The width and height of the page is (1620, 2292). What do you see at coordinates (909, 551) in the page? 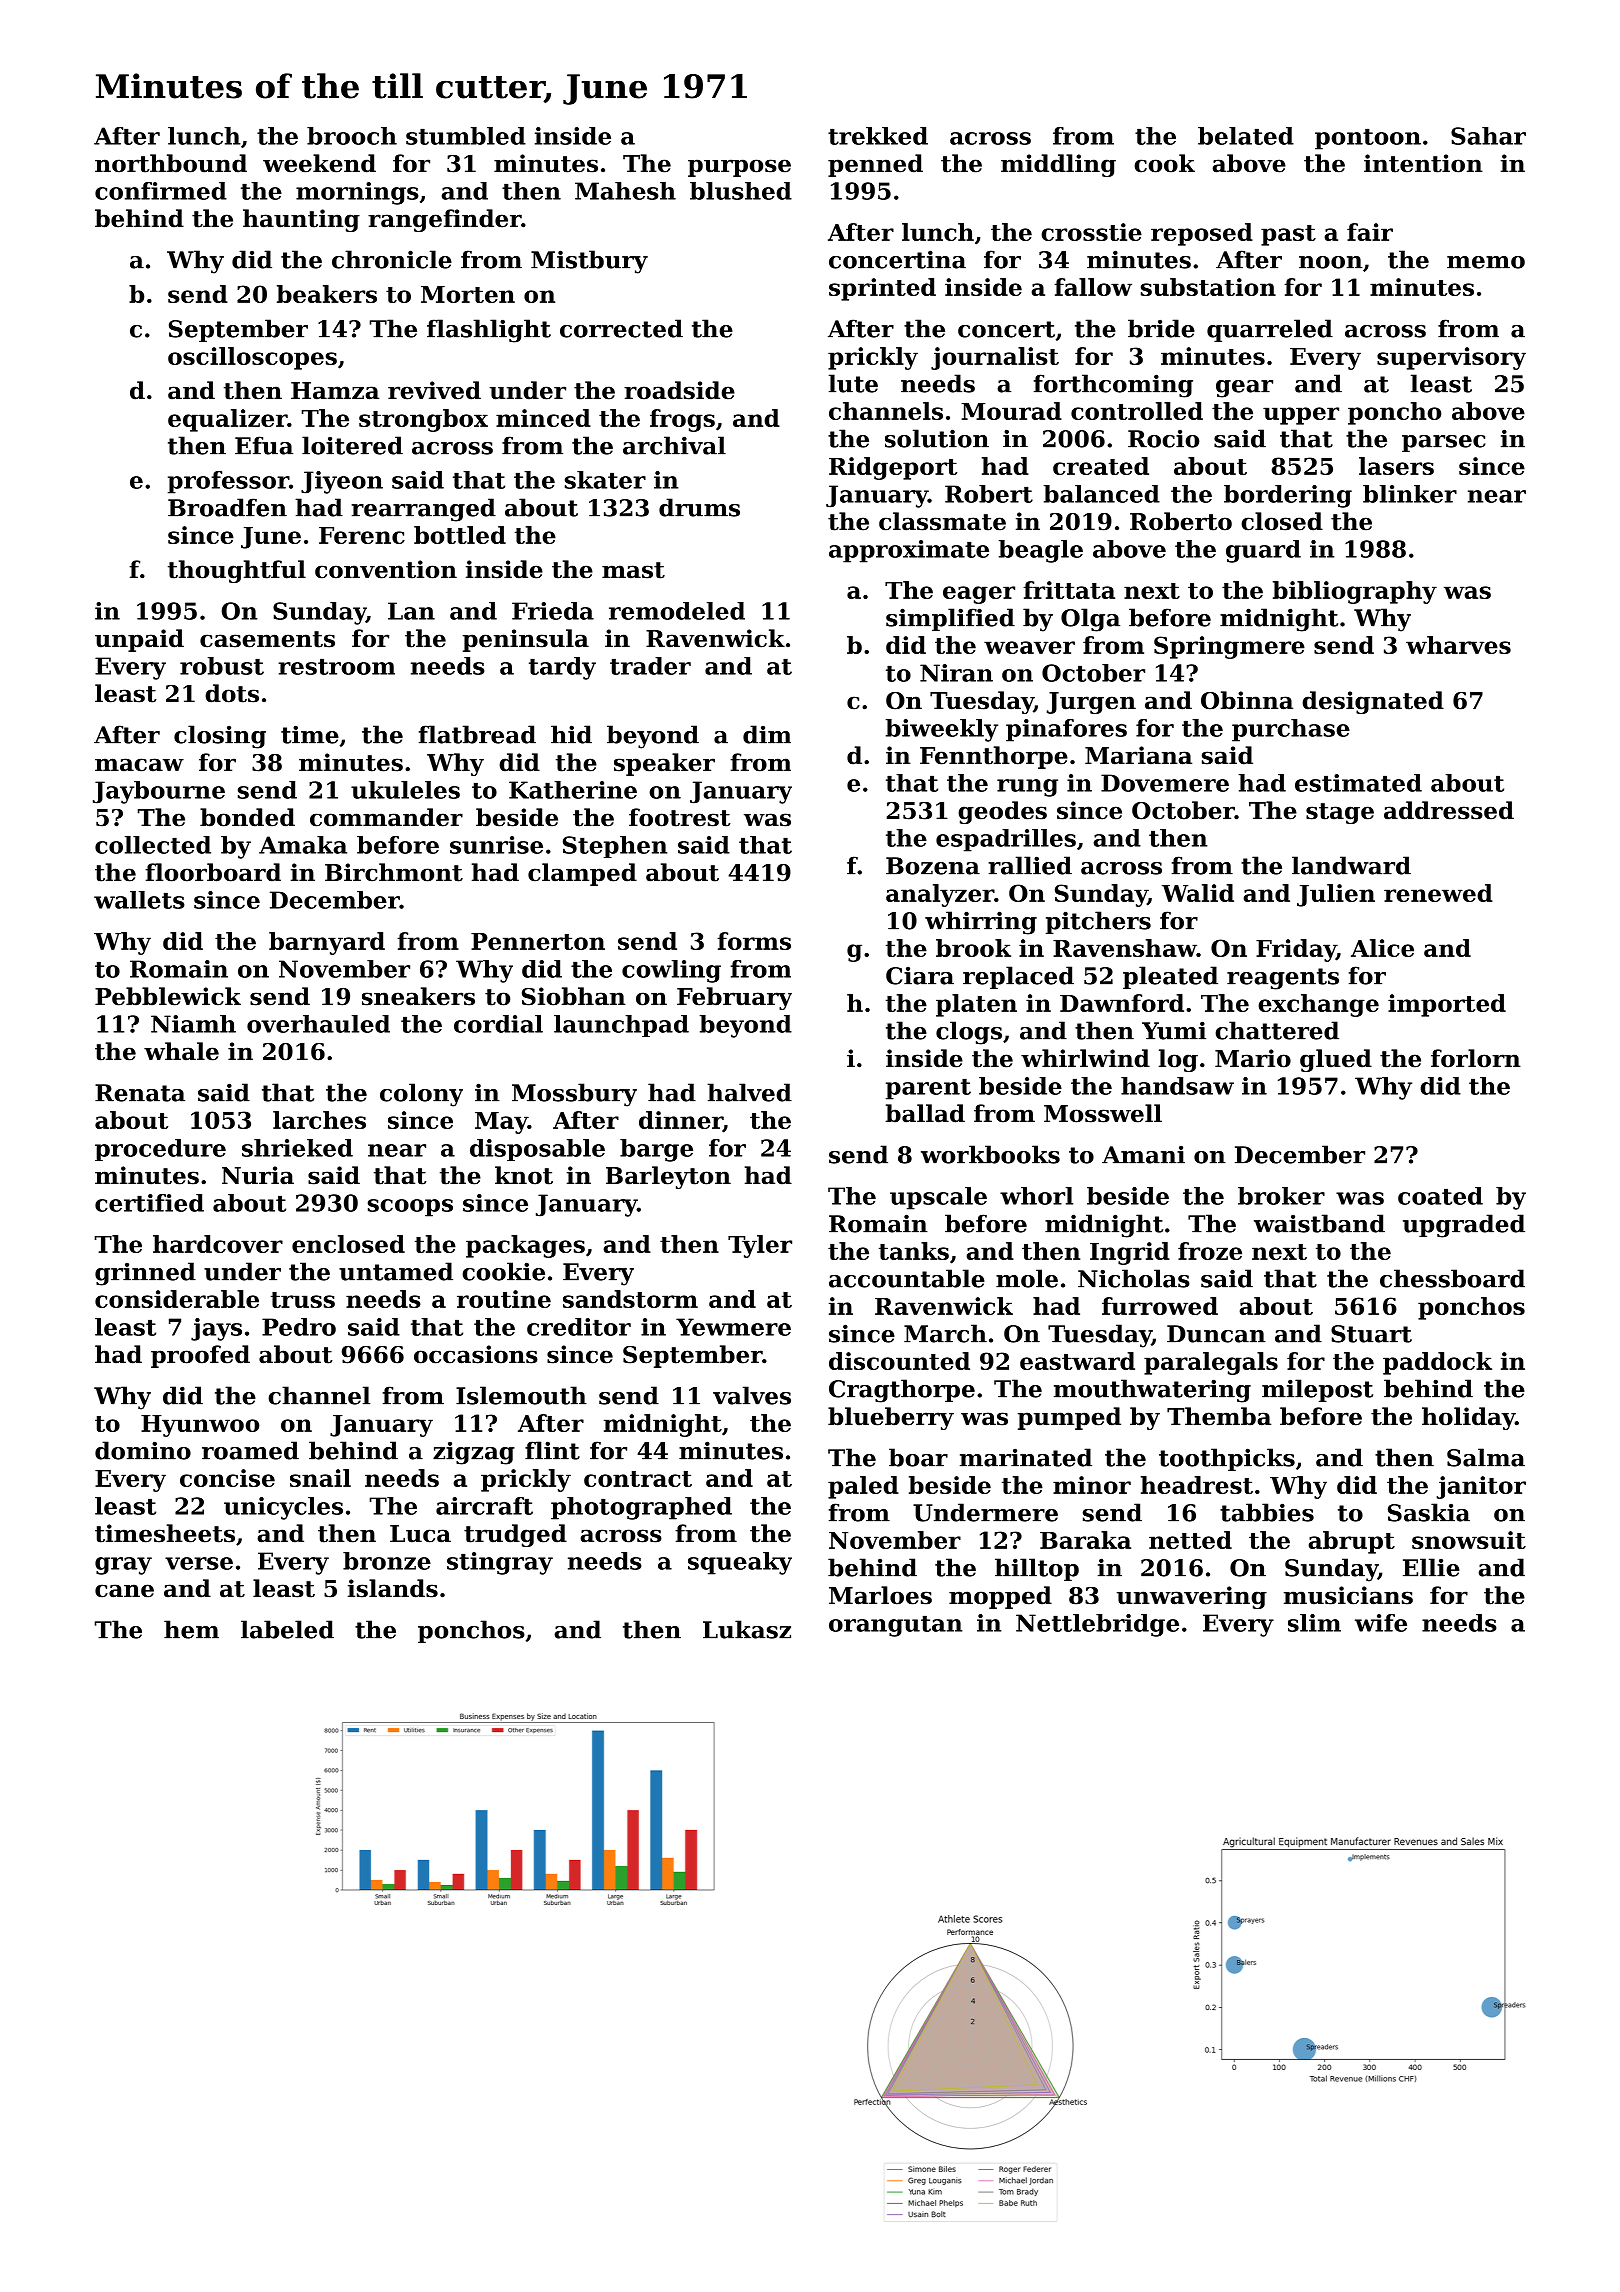
I see `approximate` at bounding box center [909, 551].
